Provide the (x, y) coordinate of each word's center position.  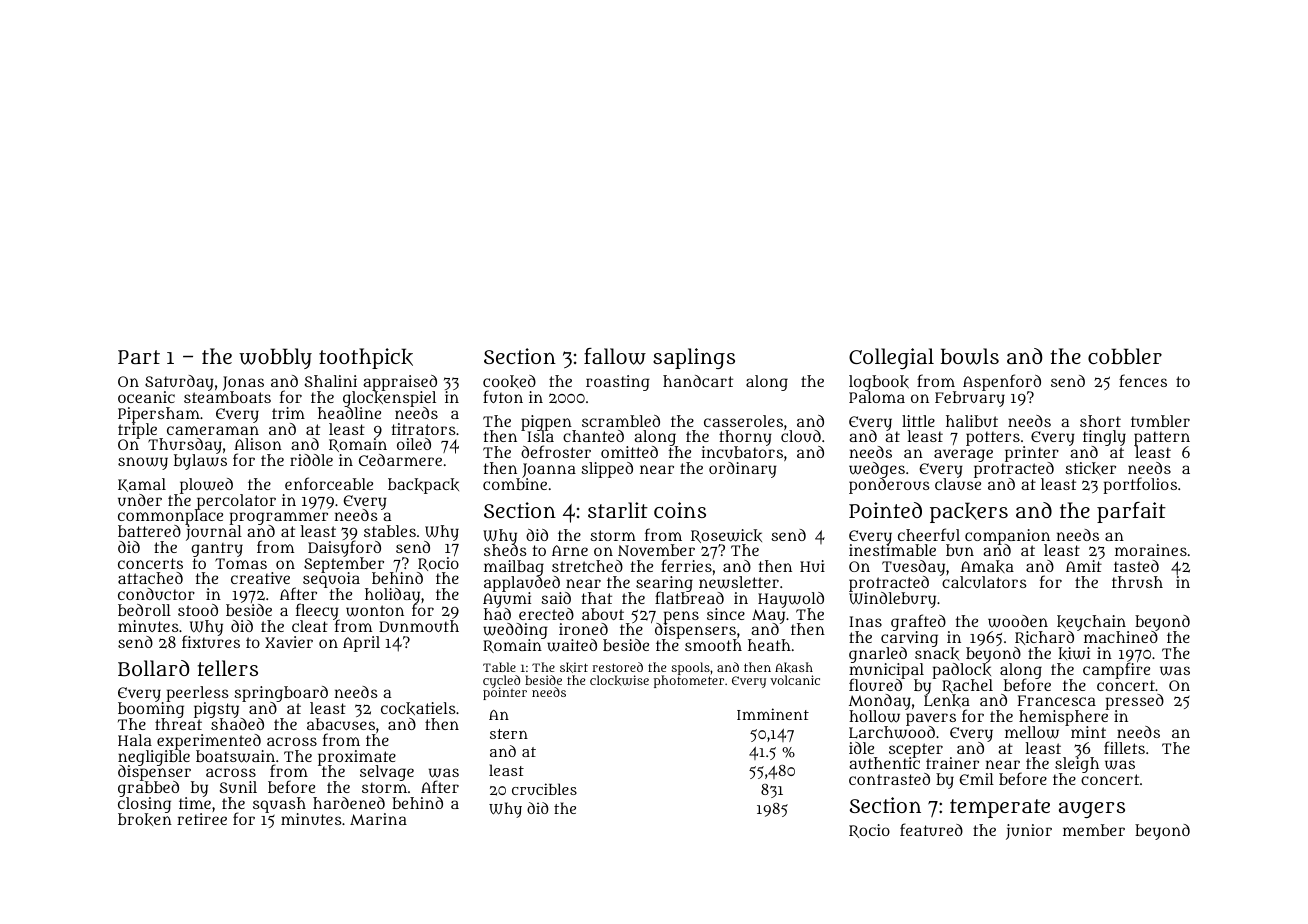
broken (145, 820)
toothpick (366, 358)
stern (509, 734)
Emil (977, 779)
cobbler (1125, 356)
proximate (357, 758)
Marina (378, 819)
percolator (235, 502)
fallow (615, 356)
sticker (1090, 468)
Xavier (289, 642)
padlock (961, 671)
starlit (618, 510)
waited (572, 646)
